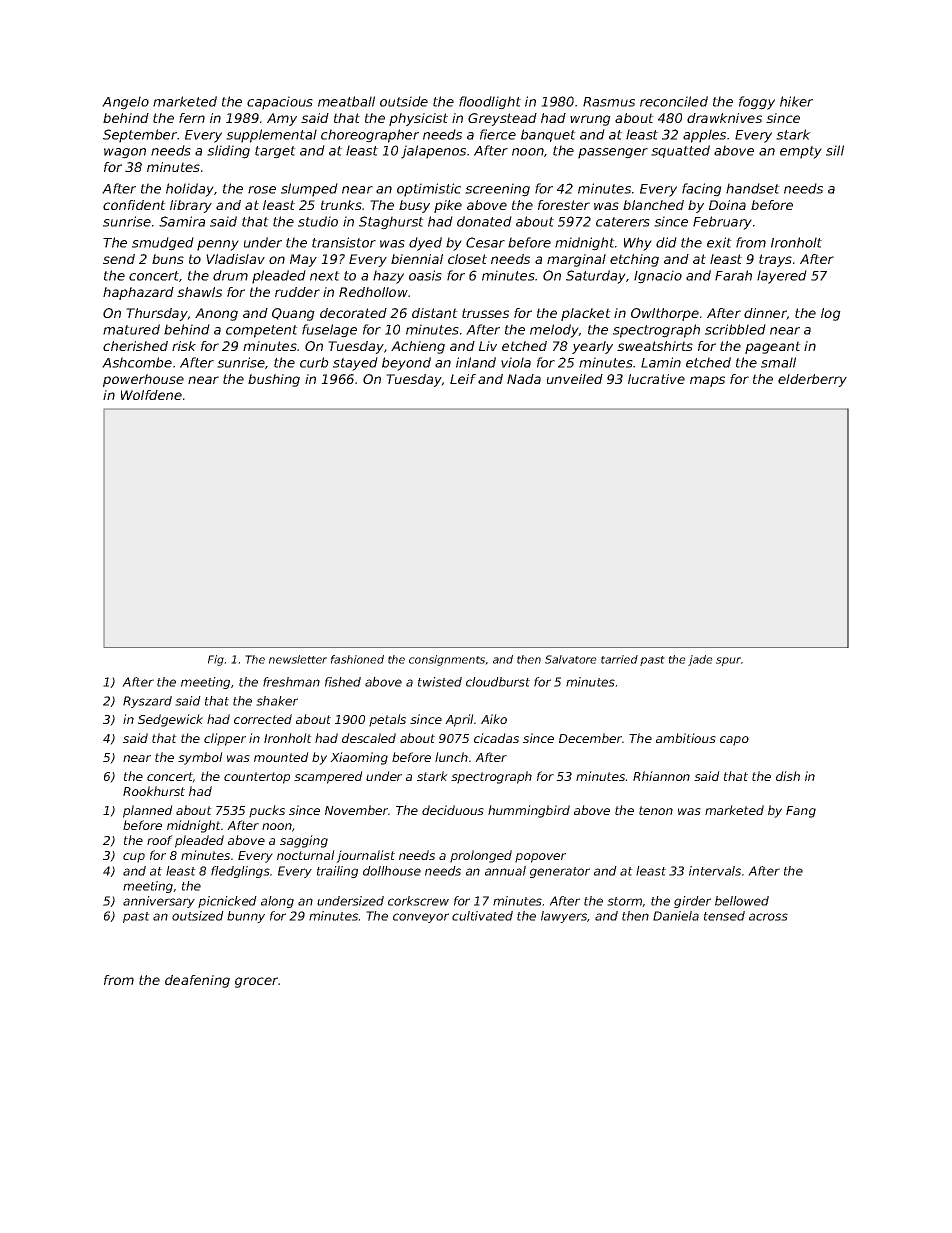 The width and height of the screenshot is (952, 1233). I want to click on lawyers, so click(564, 917).
